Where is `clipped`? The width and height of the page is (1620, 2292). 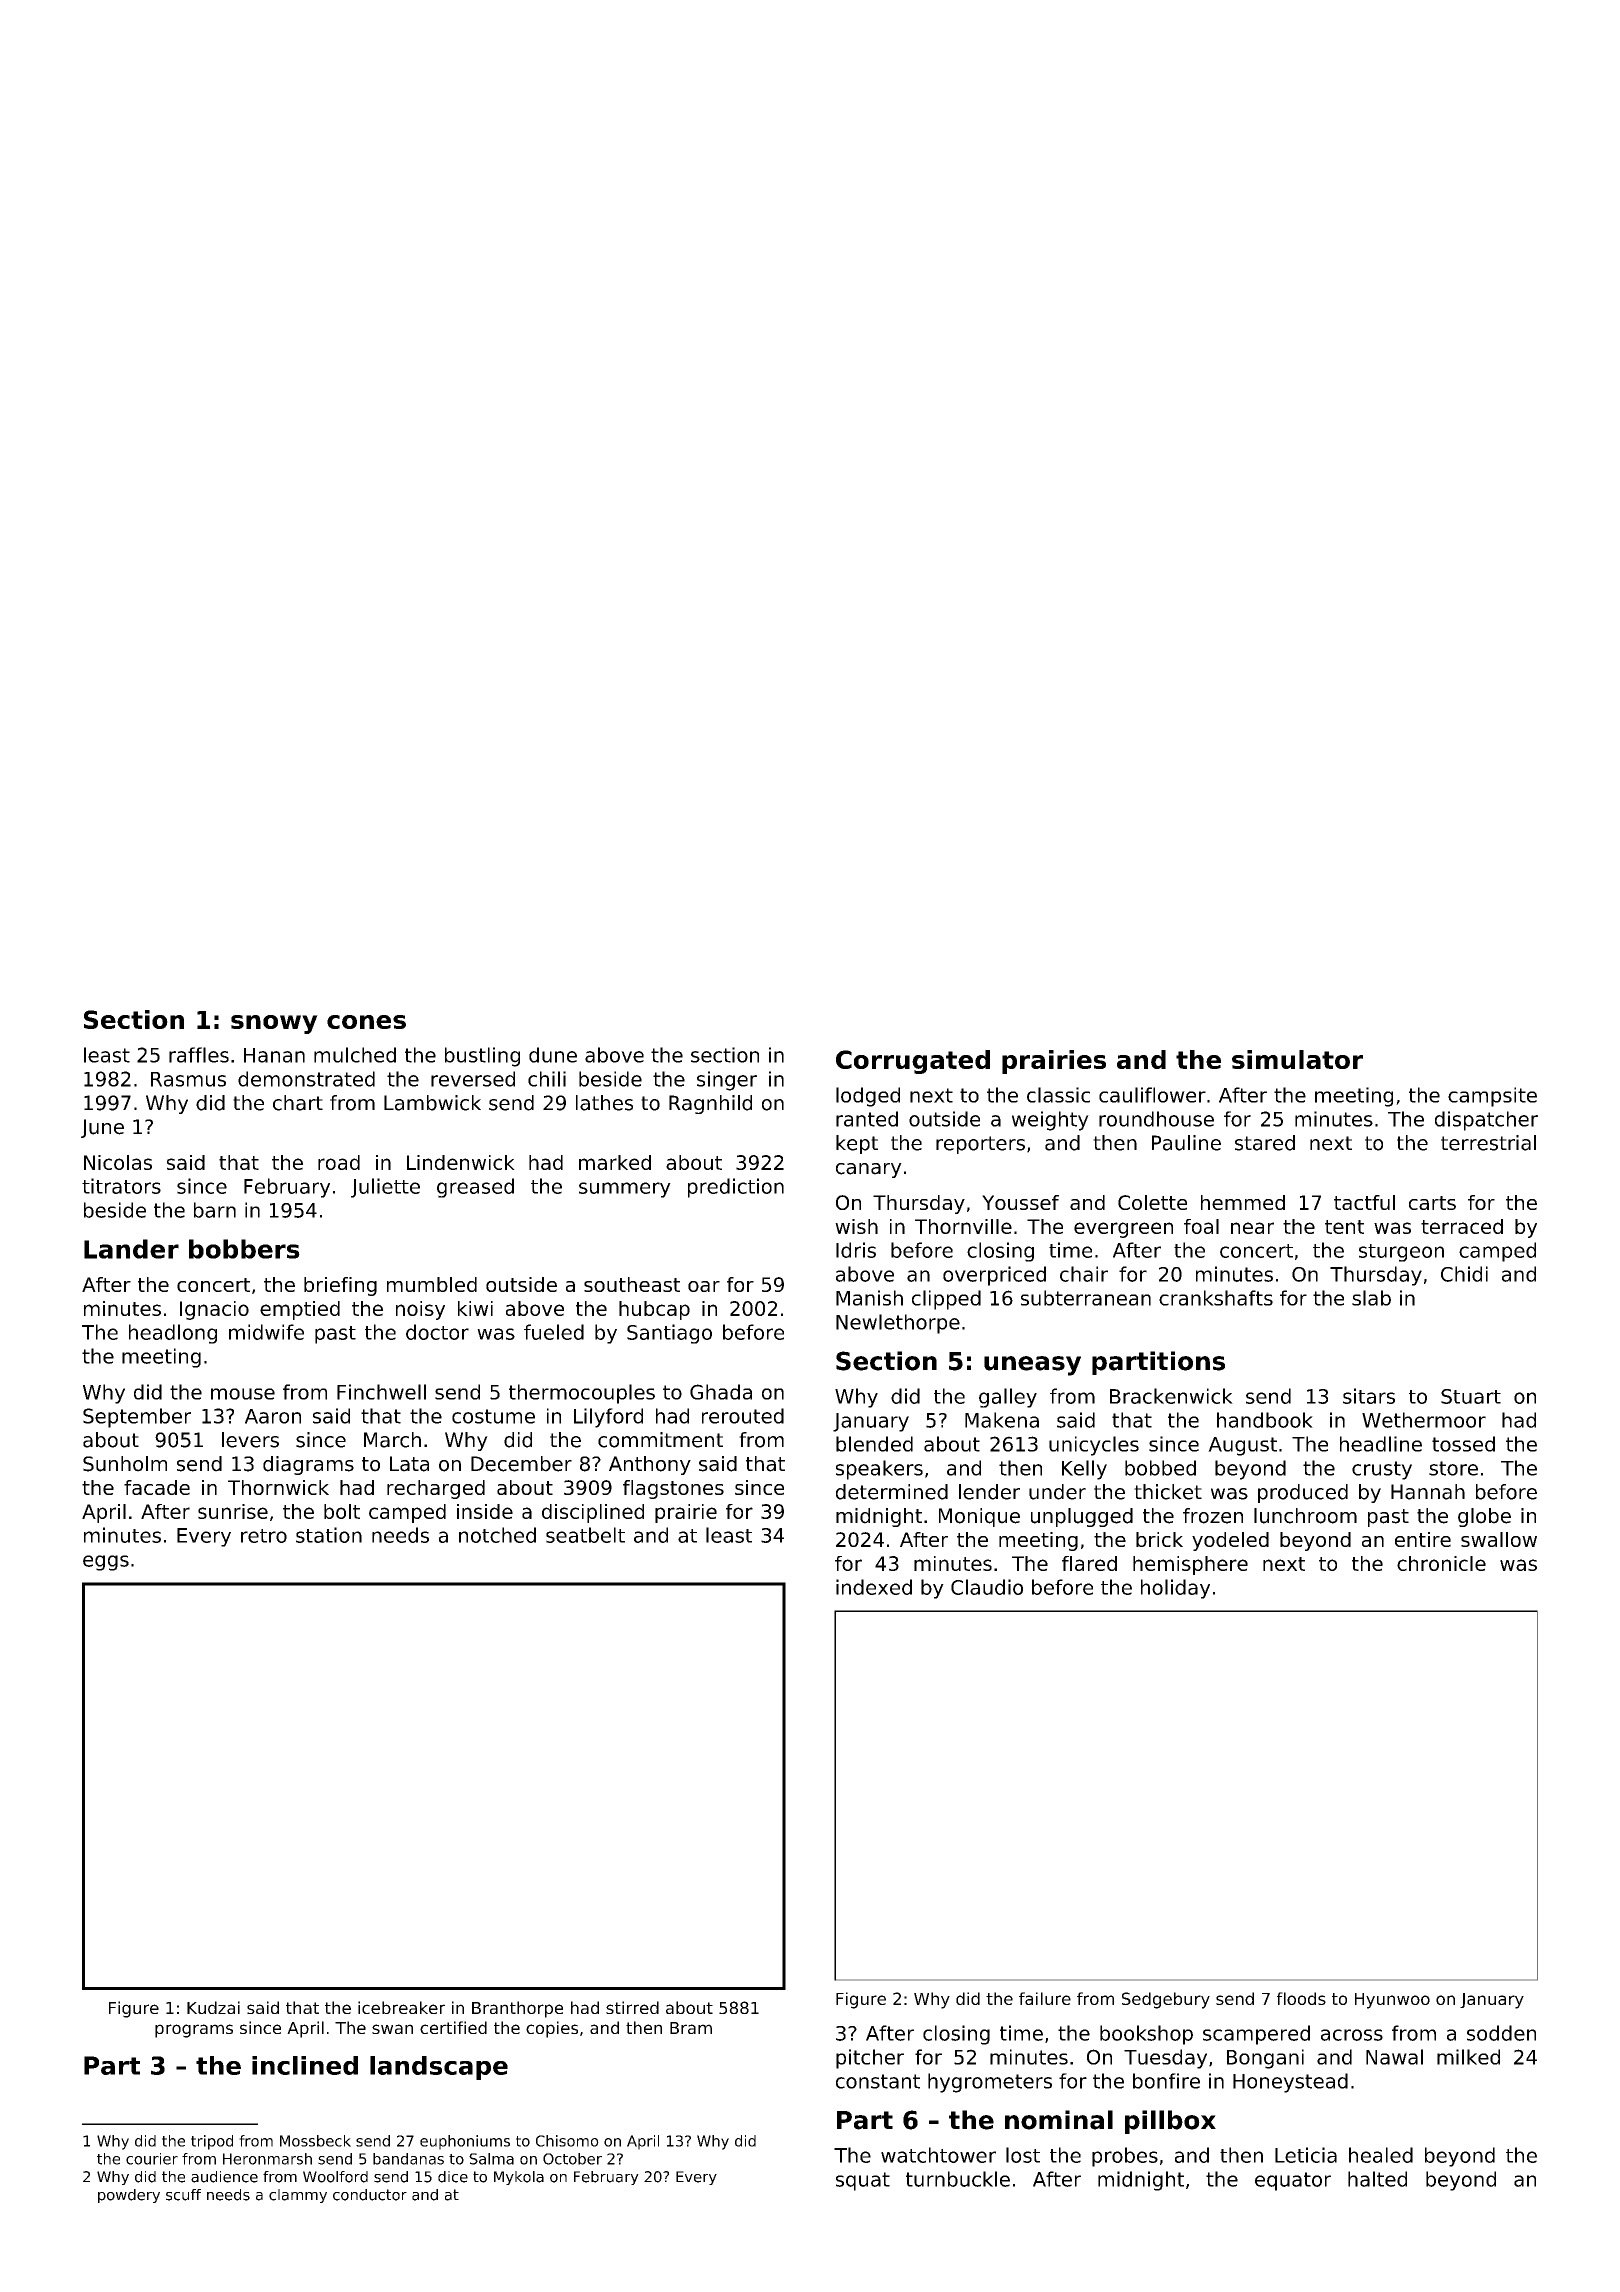
clipped is located at coordinates (946, 1300).
